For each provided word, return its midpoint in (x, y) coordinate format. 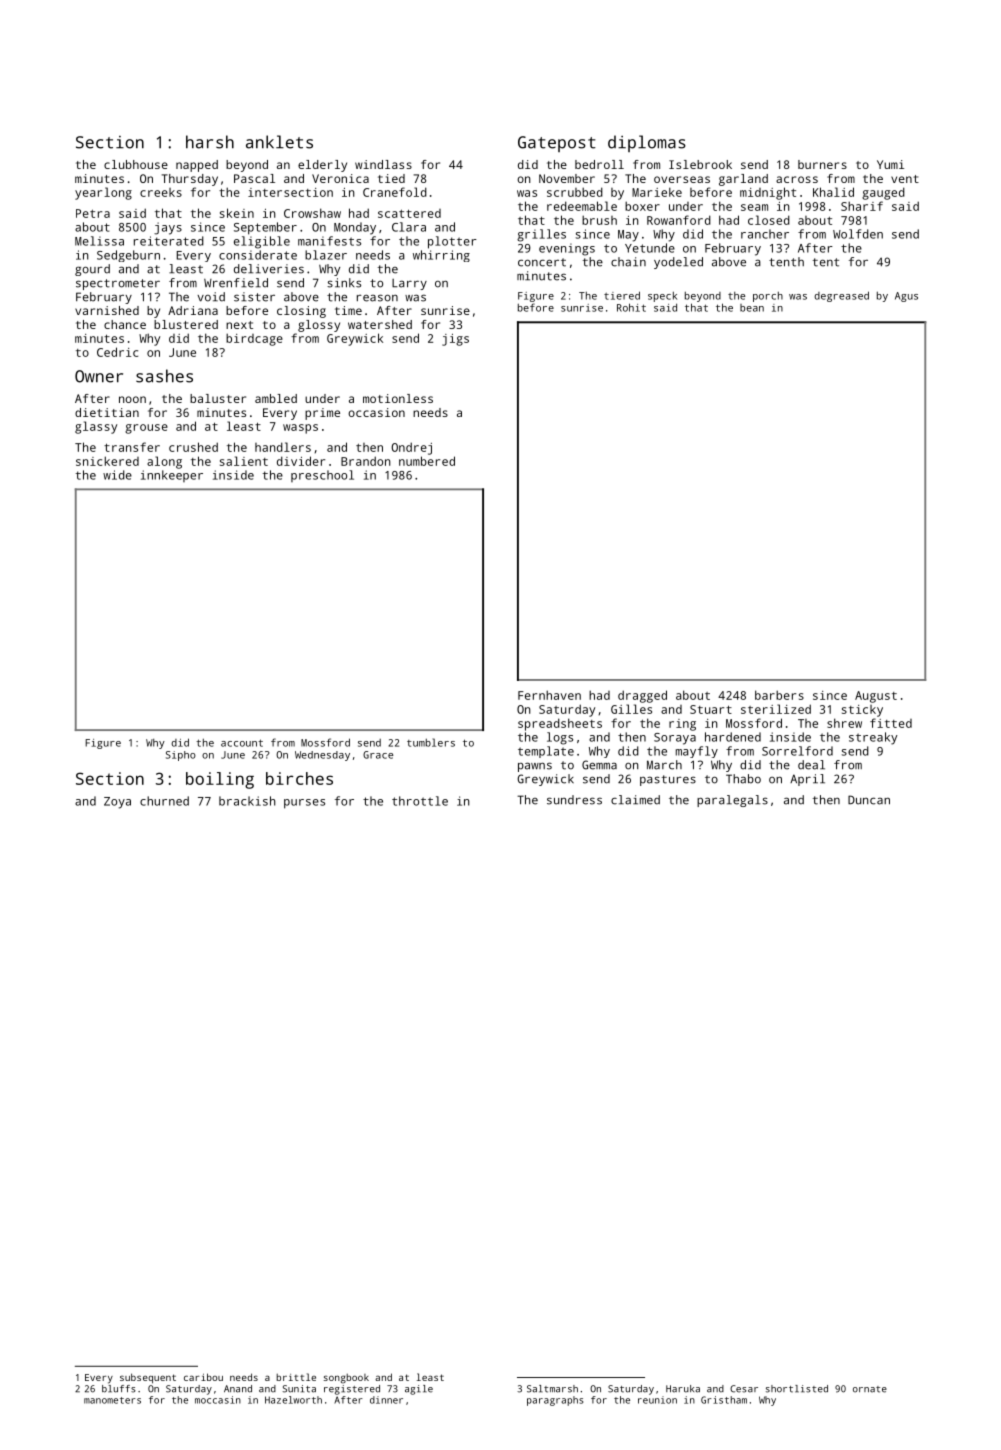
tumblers (431, 742)
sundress (574, 800)
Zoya (117, 803)
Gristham (724, 1400)
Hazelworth (293, 1400)
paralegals (732, 801)
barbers (779, 695)
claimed (635, 800)
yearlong (103, 193)
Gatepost (557, 144)
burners (822, 164)
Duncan (869, 800)
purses (304, 804)
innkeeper (172, 476)
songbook (346, 1379)
